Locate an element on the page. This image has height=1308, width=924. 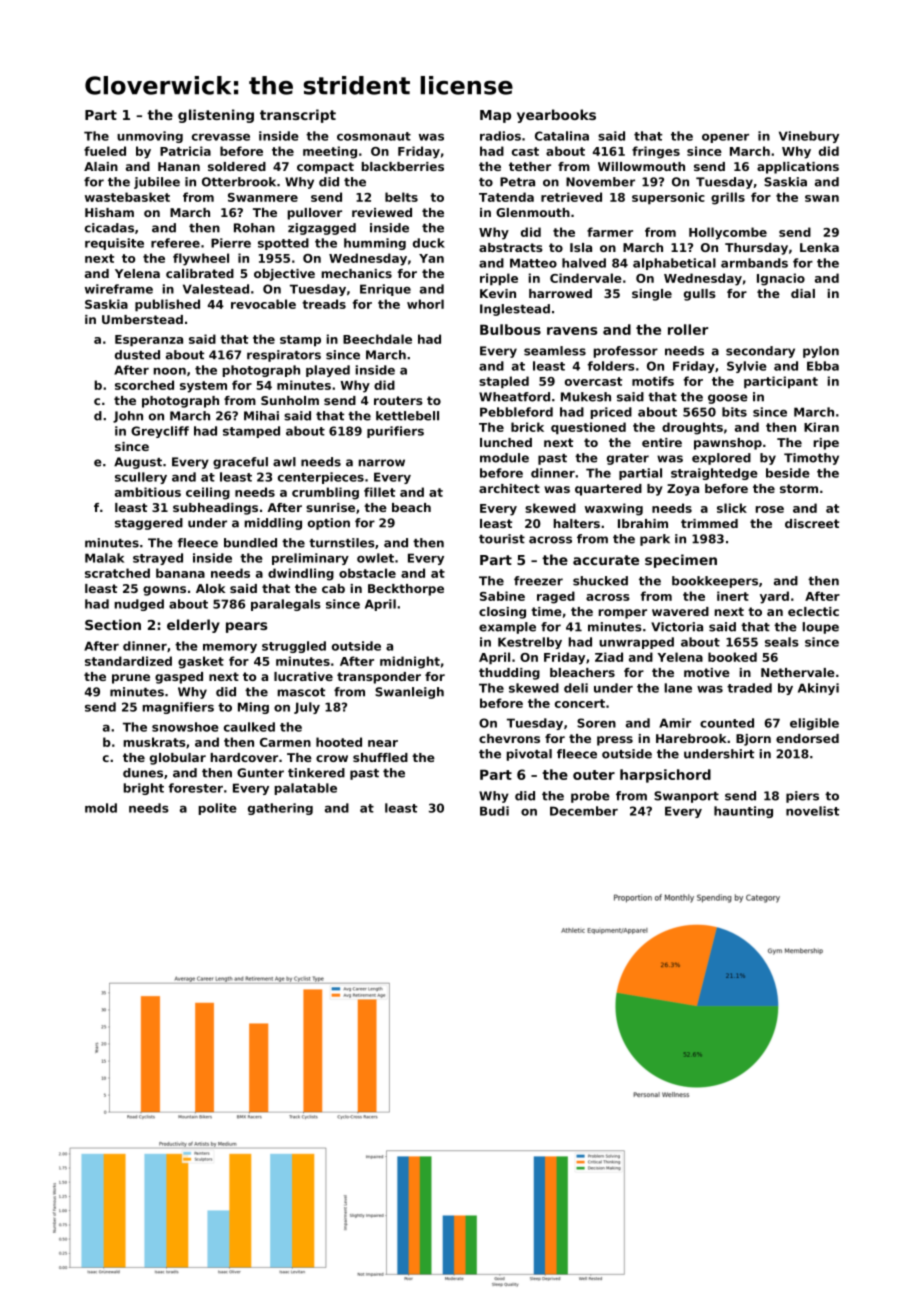
alphabetical is located at coordinates (674, 264).
